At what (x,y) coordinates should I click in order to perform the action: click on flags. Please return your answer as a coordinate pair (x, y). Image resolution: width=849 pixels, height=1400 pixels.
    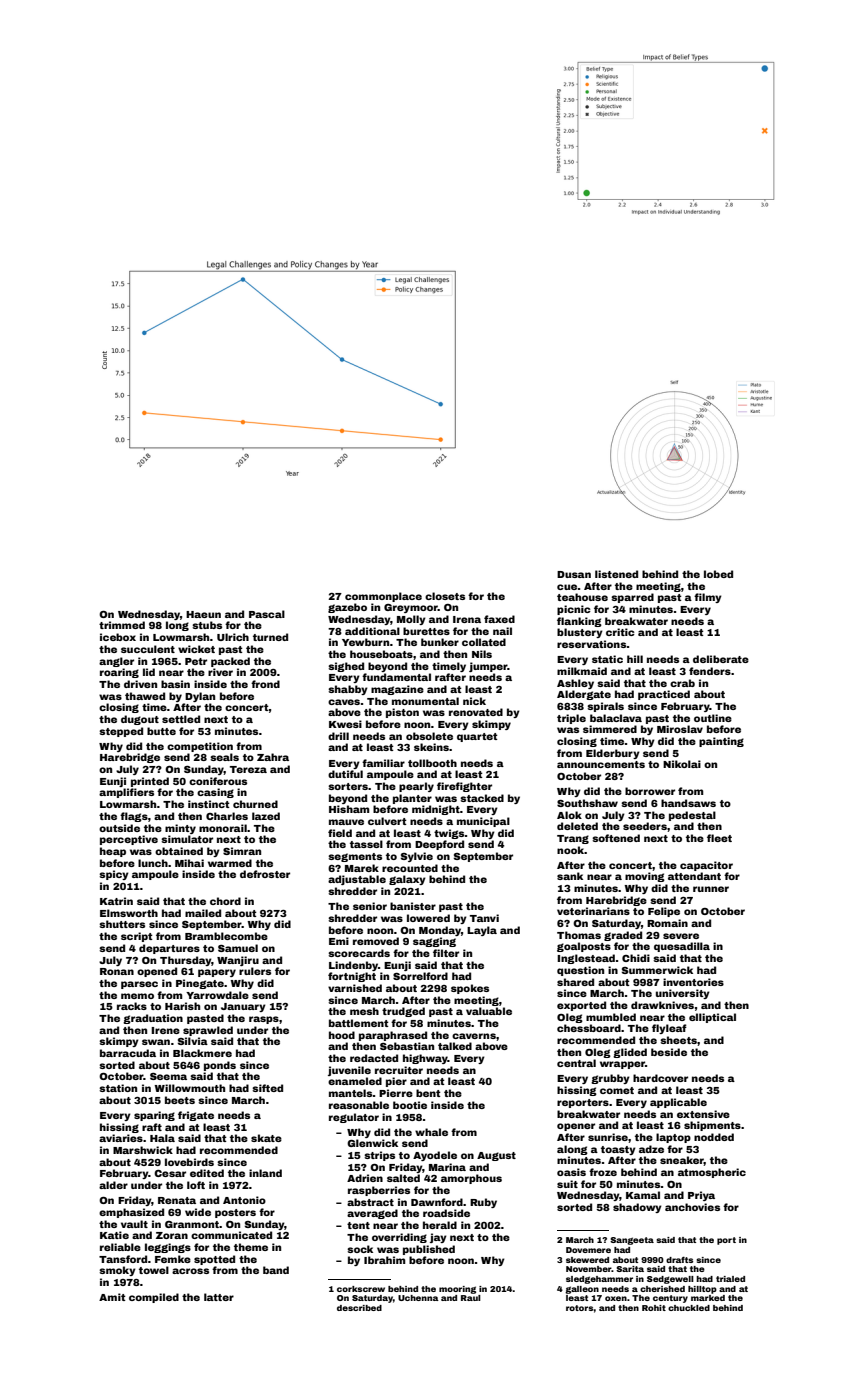
    Looking at the image, I should click on (134, 817).
